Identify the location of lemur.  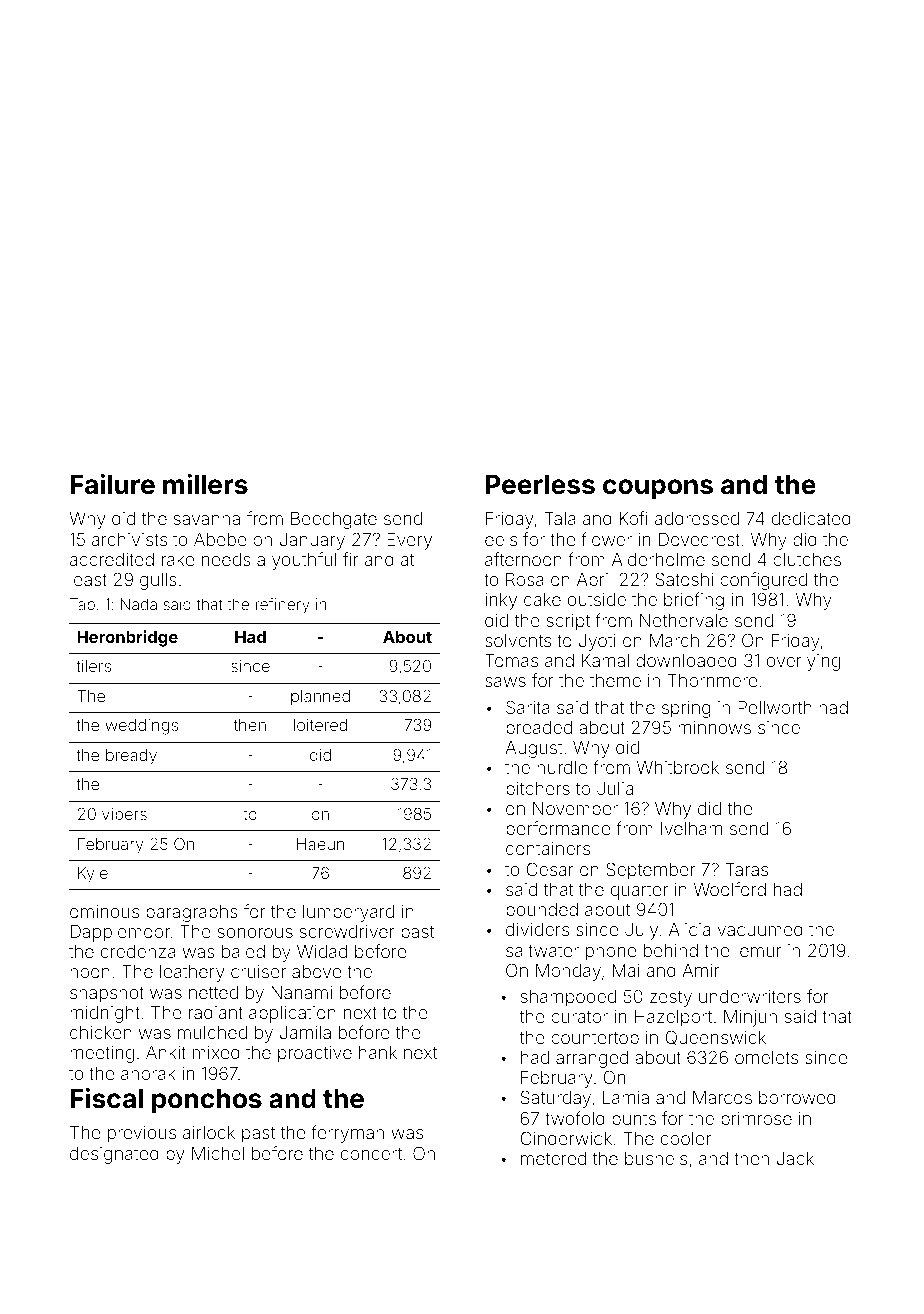
(759, 950).
